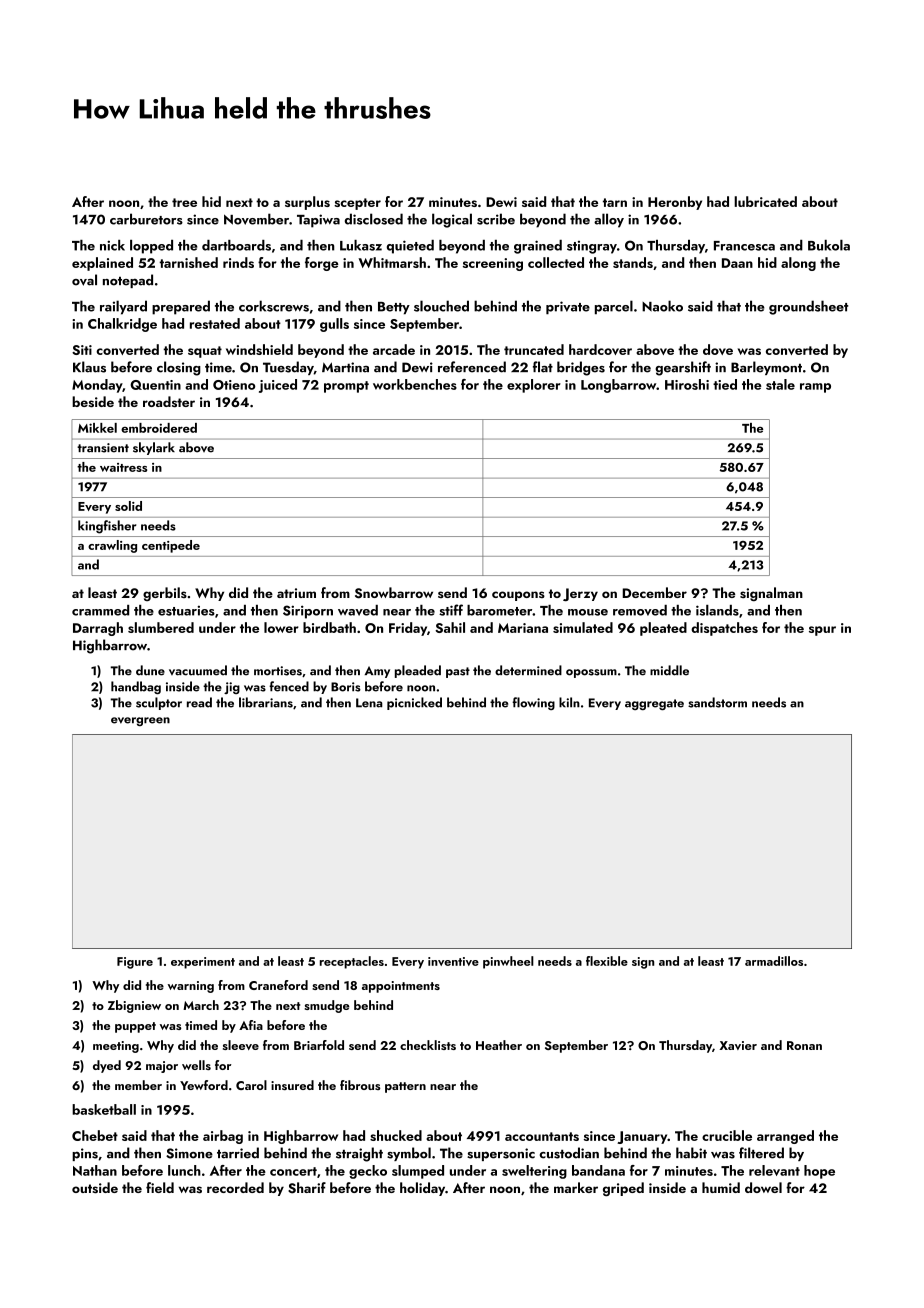  What do you see at coordinates (357, 204) in the page?
I see `scepter` at bounding box center [357, 204].
